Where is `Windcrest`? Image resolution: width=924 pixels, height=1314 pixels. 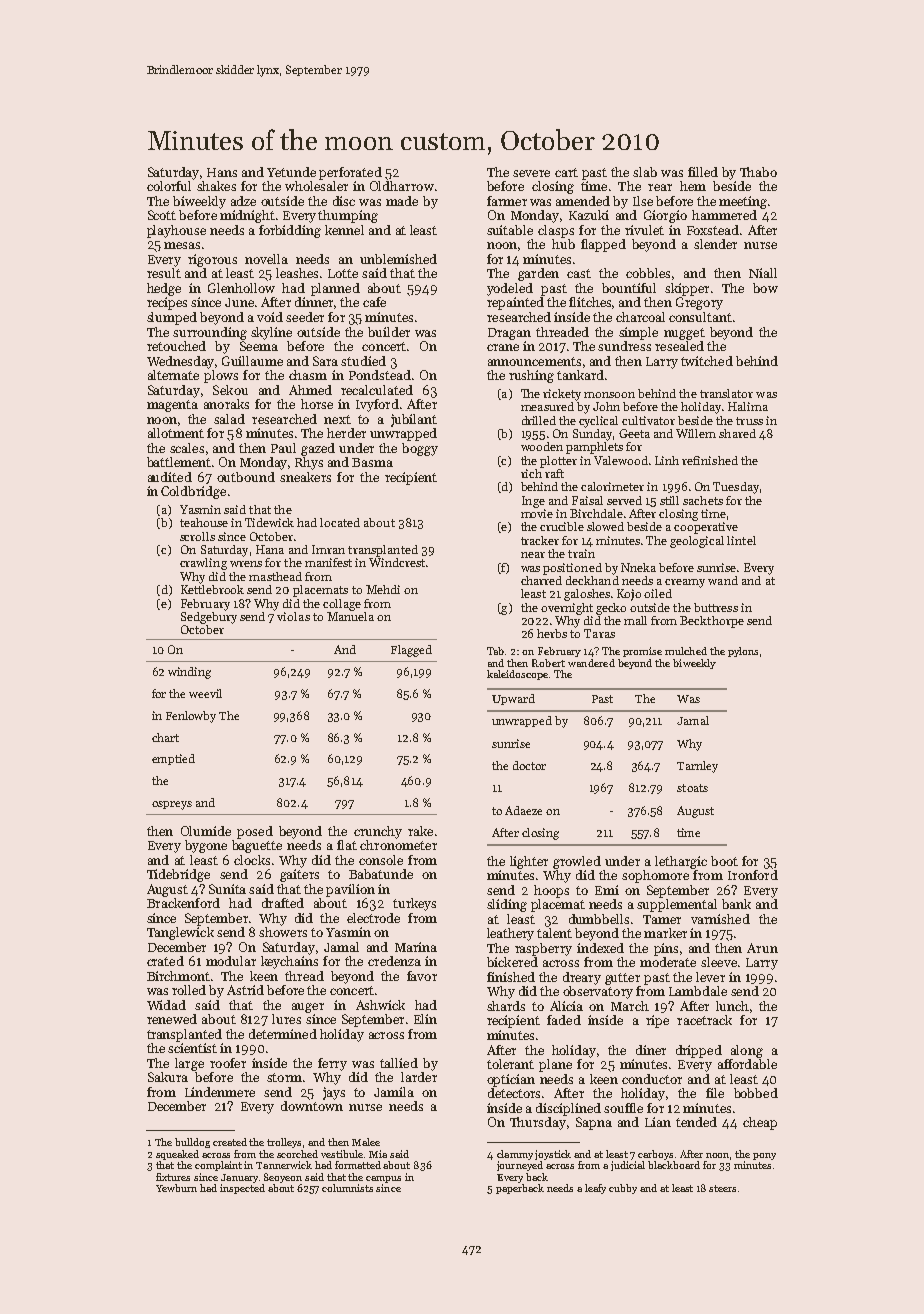 Windcrest is located at coordinates (397, 562).
